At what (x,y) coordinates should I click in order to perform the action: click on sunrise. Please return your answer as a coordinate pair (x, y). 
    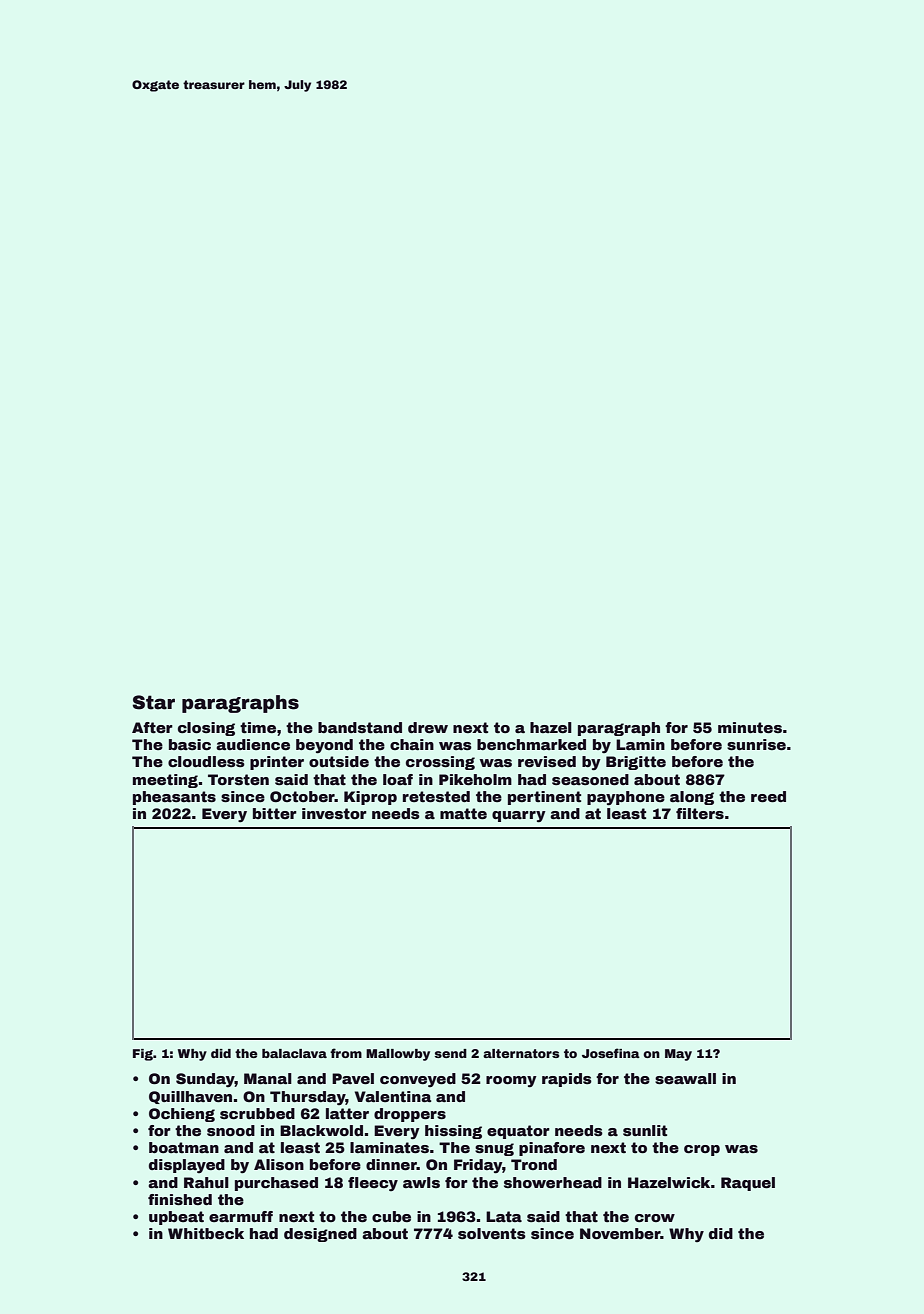
    Looking at the image, I should click on (756, 744).
